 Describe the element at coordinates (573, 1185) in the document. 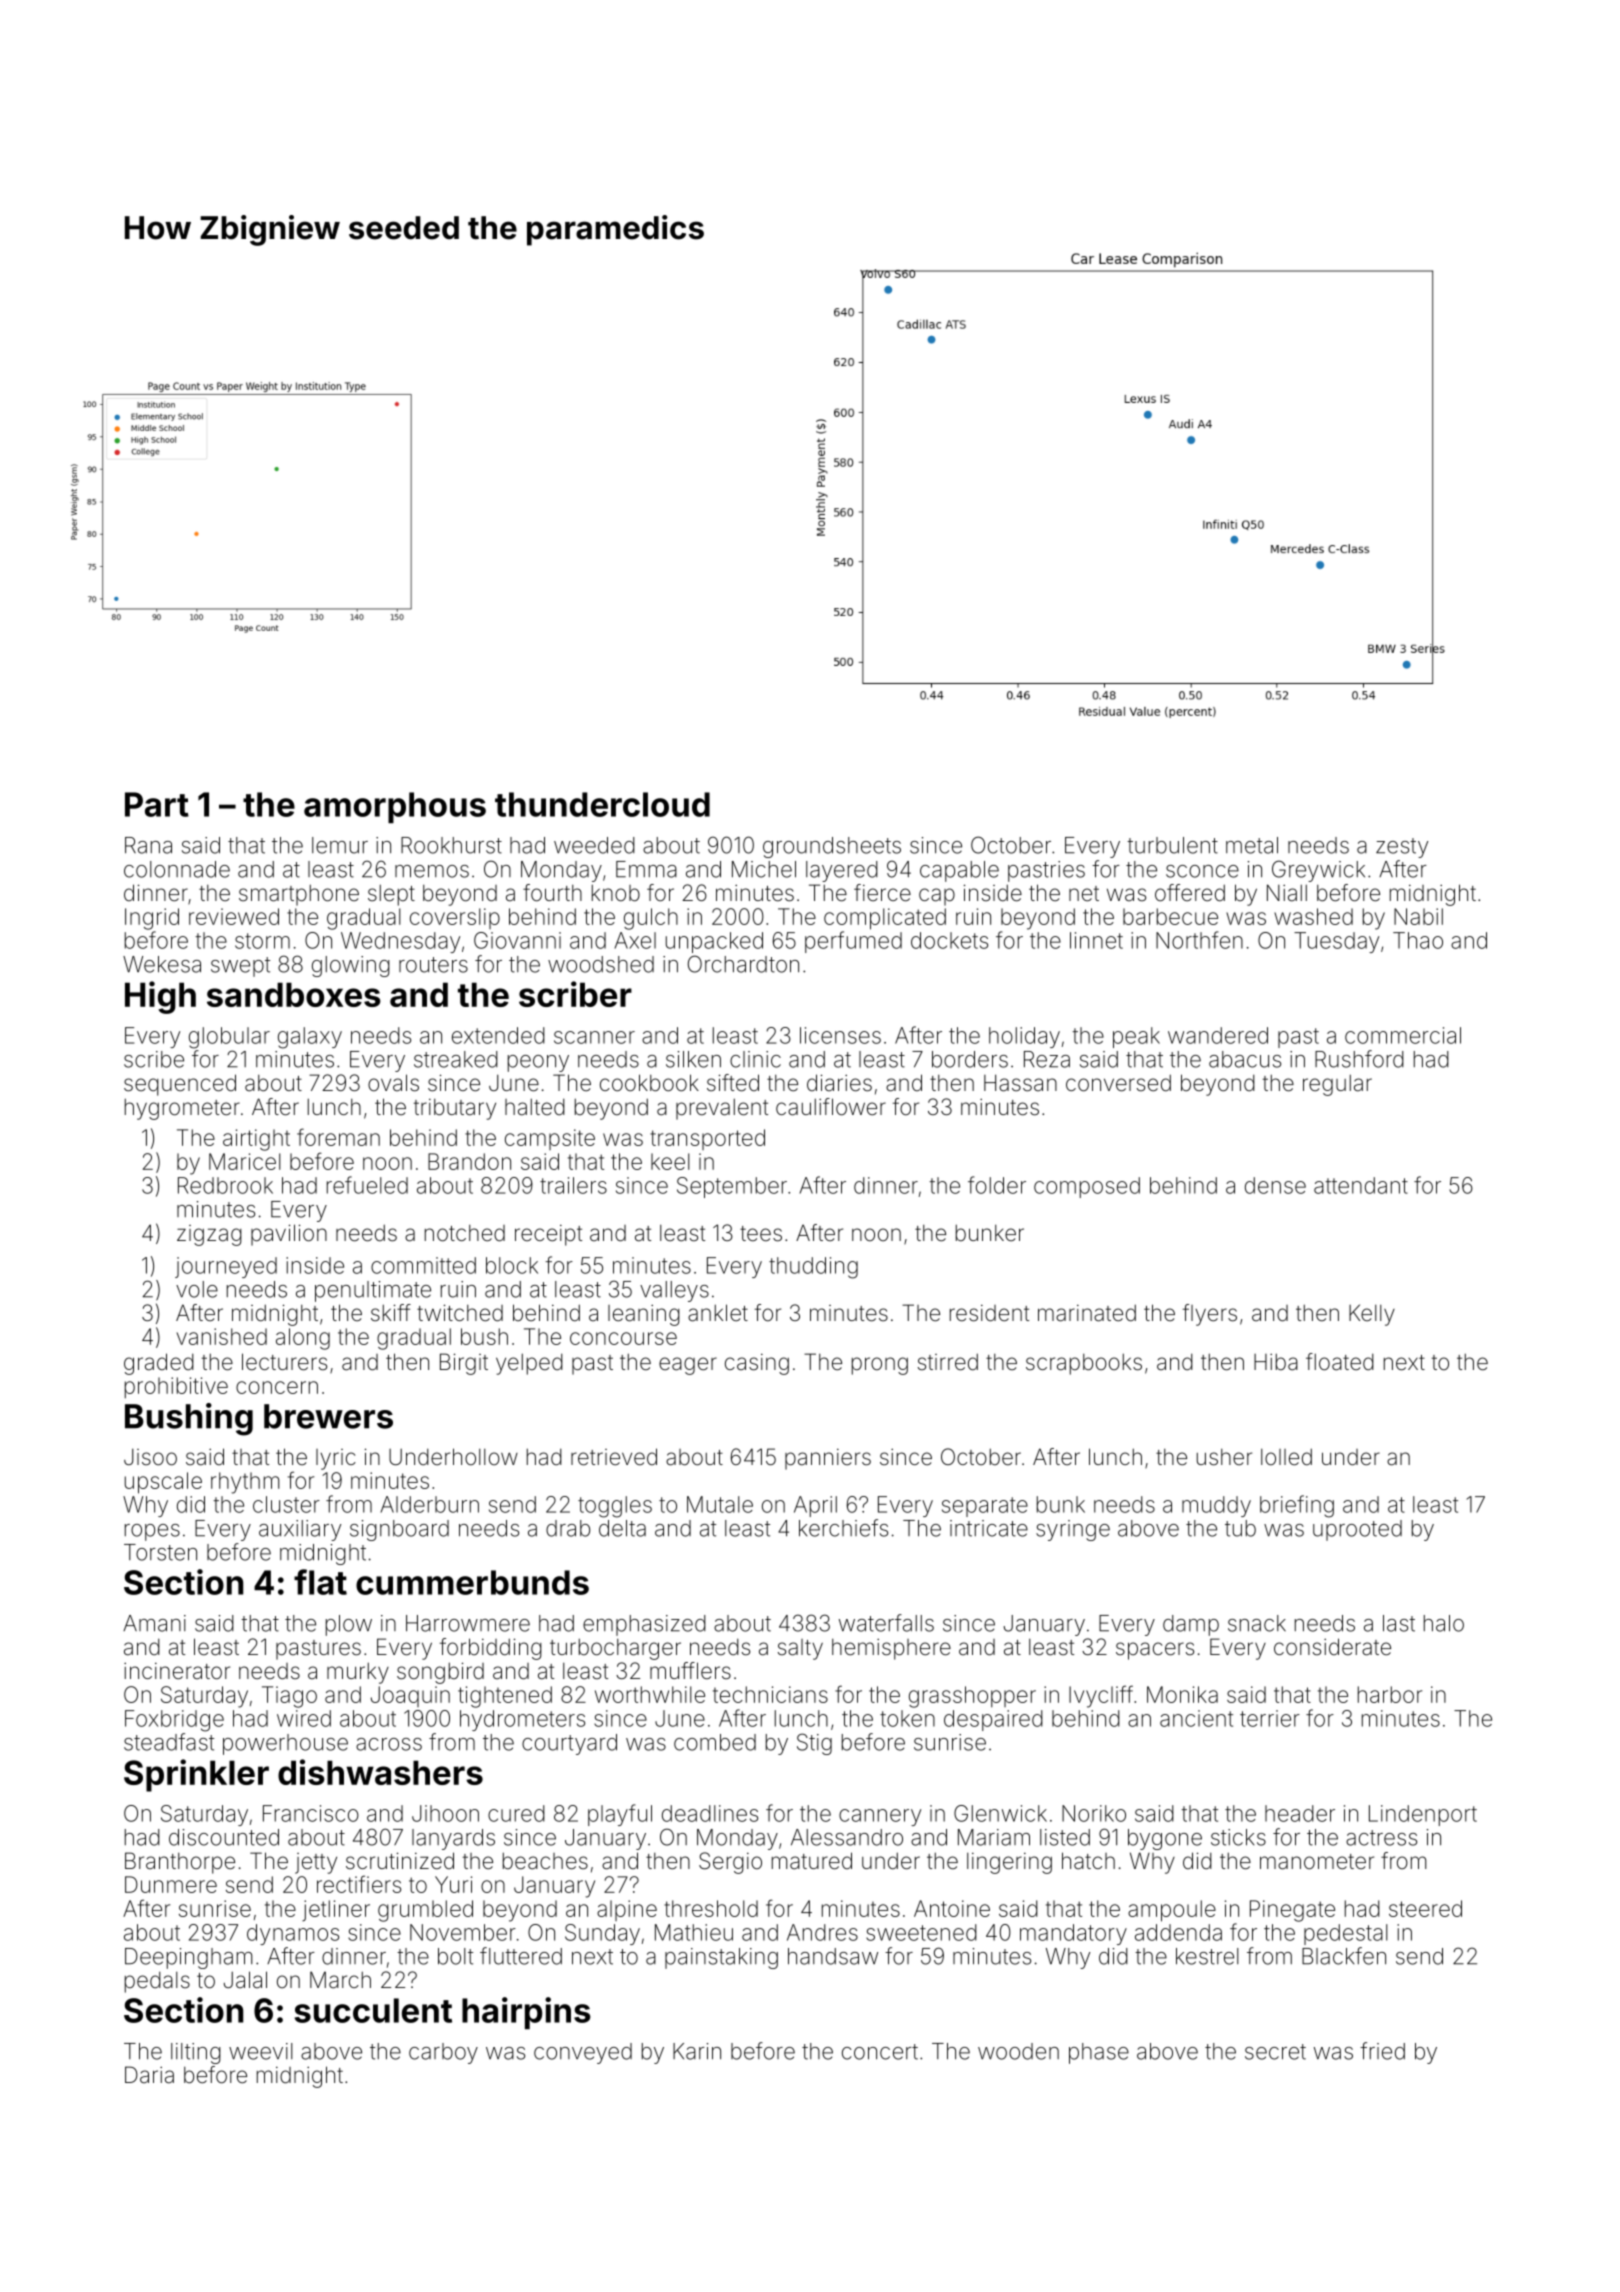

I see `trailers` at that location.
